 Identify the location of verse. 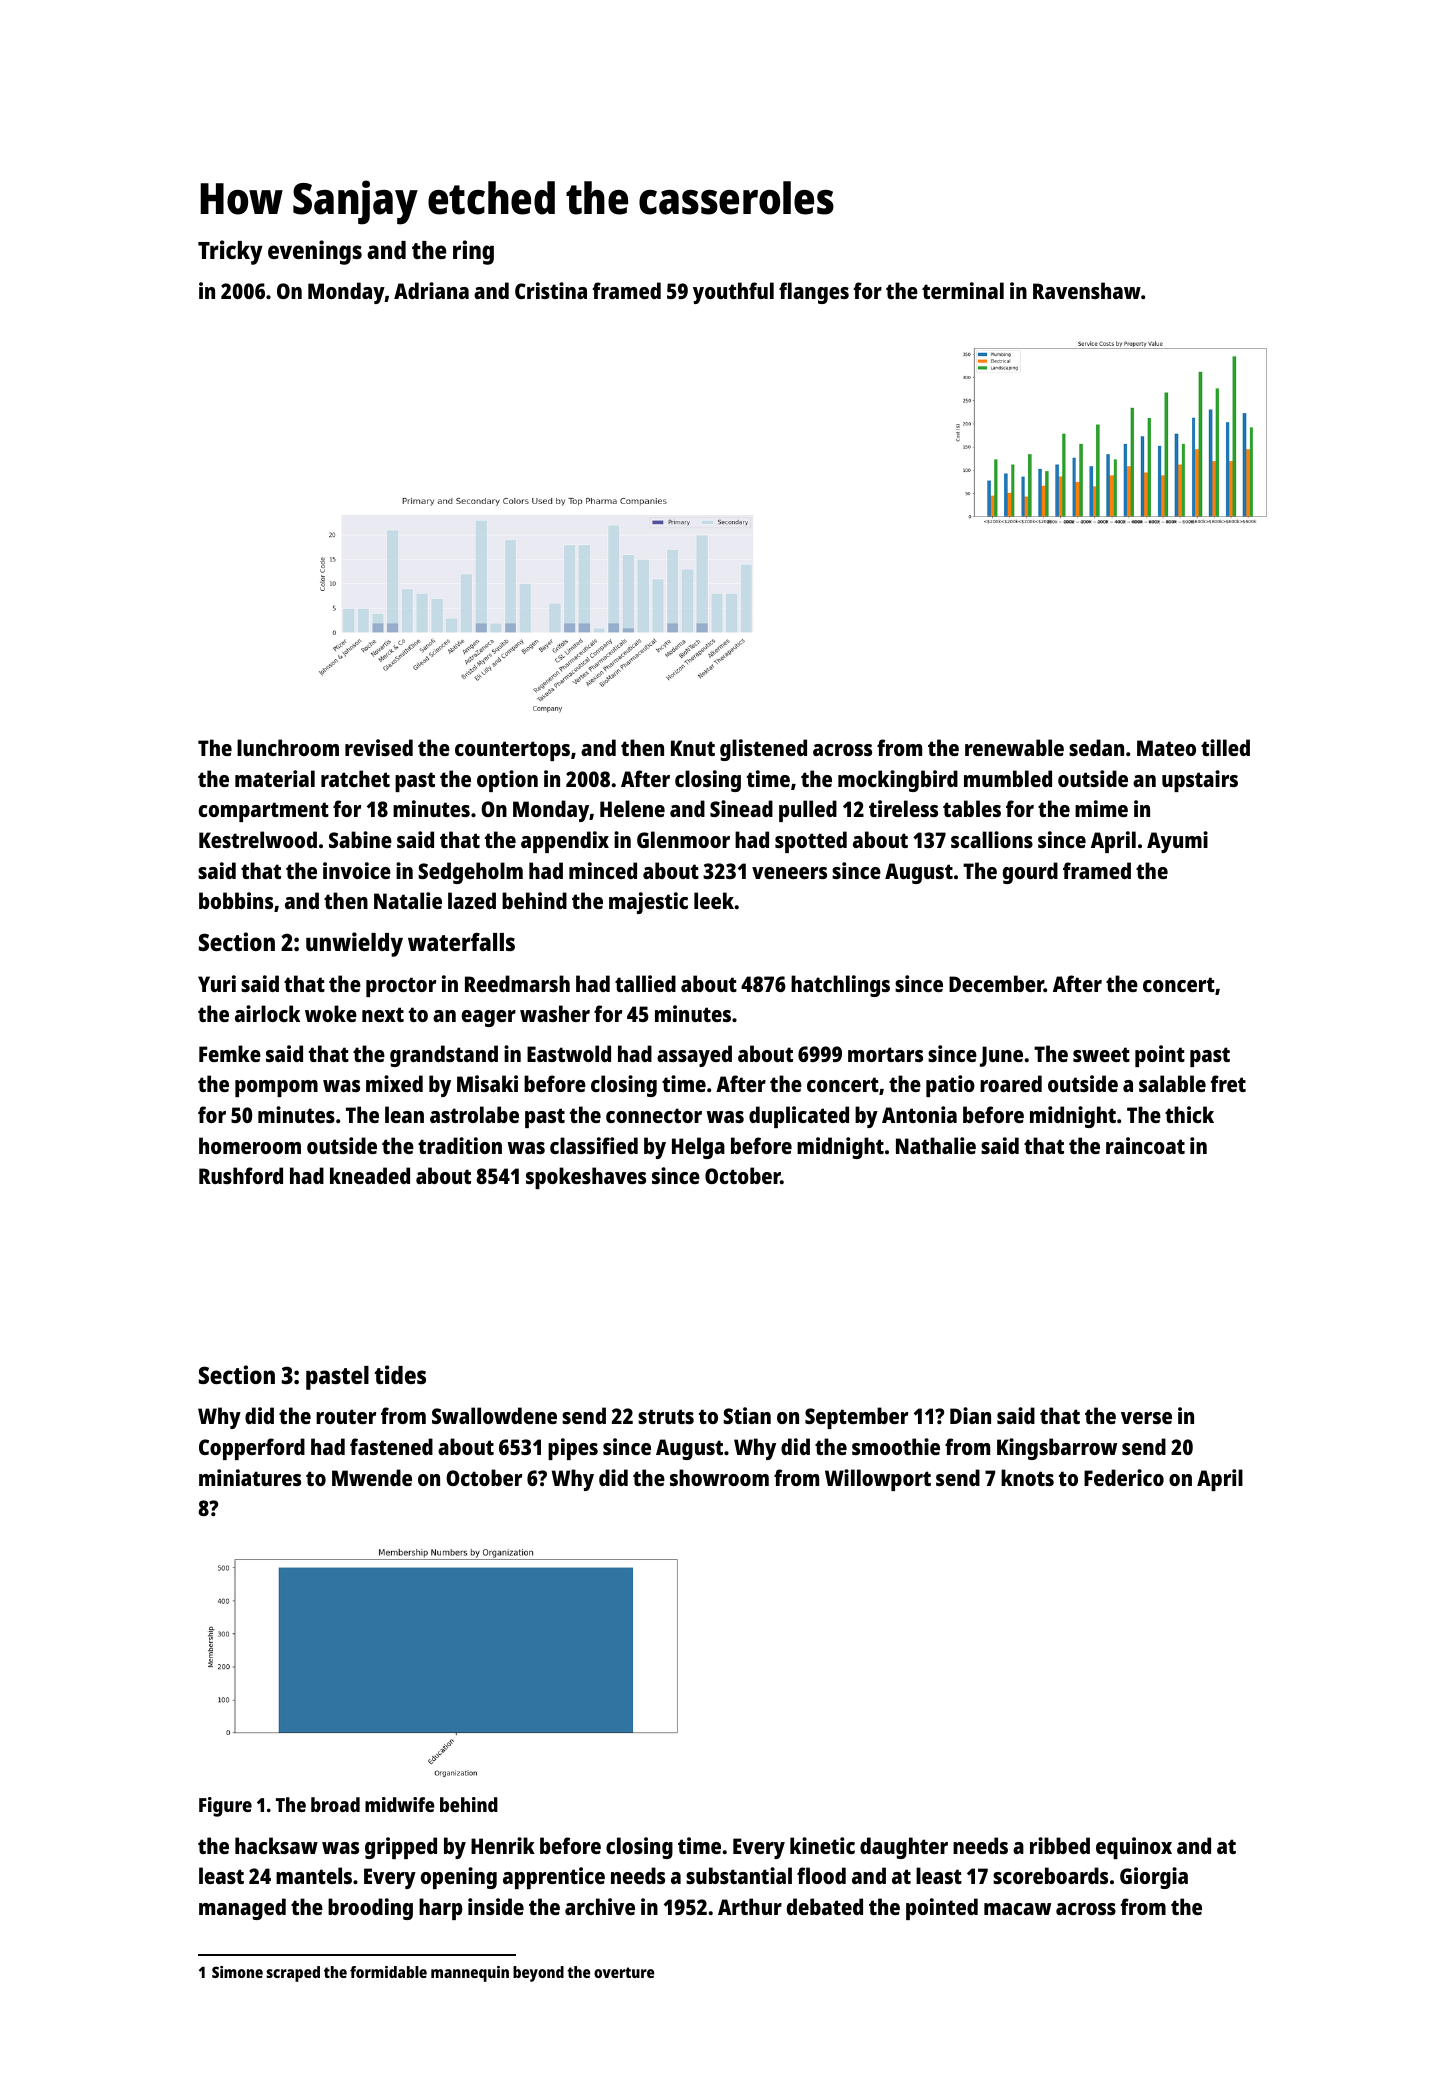
(1146, 1418).
